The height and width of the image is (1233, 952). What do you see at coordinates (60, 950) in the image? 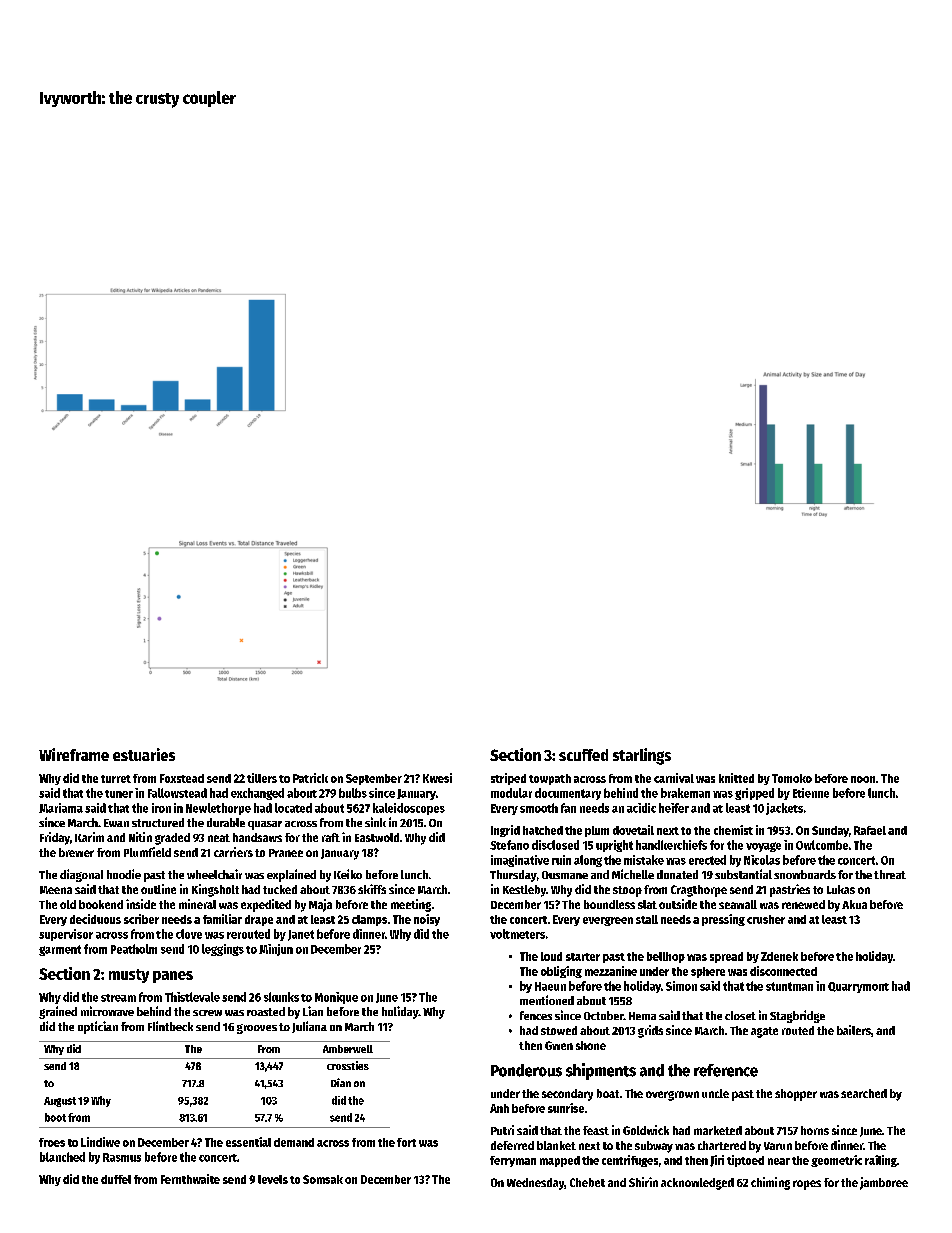
I see `garment` at bounding box center [60, 950].
